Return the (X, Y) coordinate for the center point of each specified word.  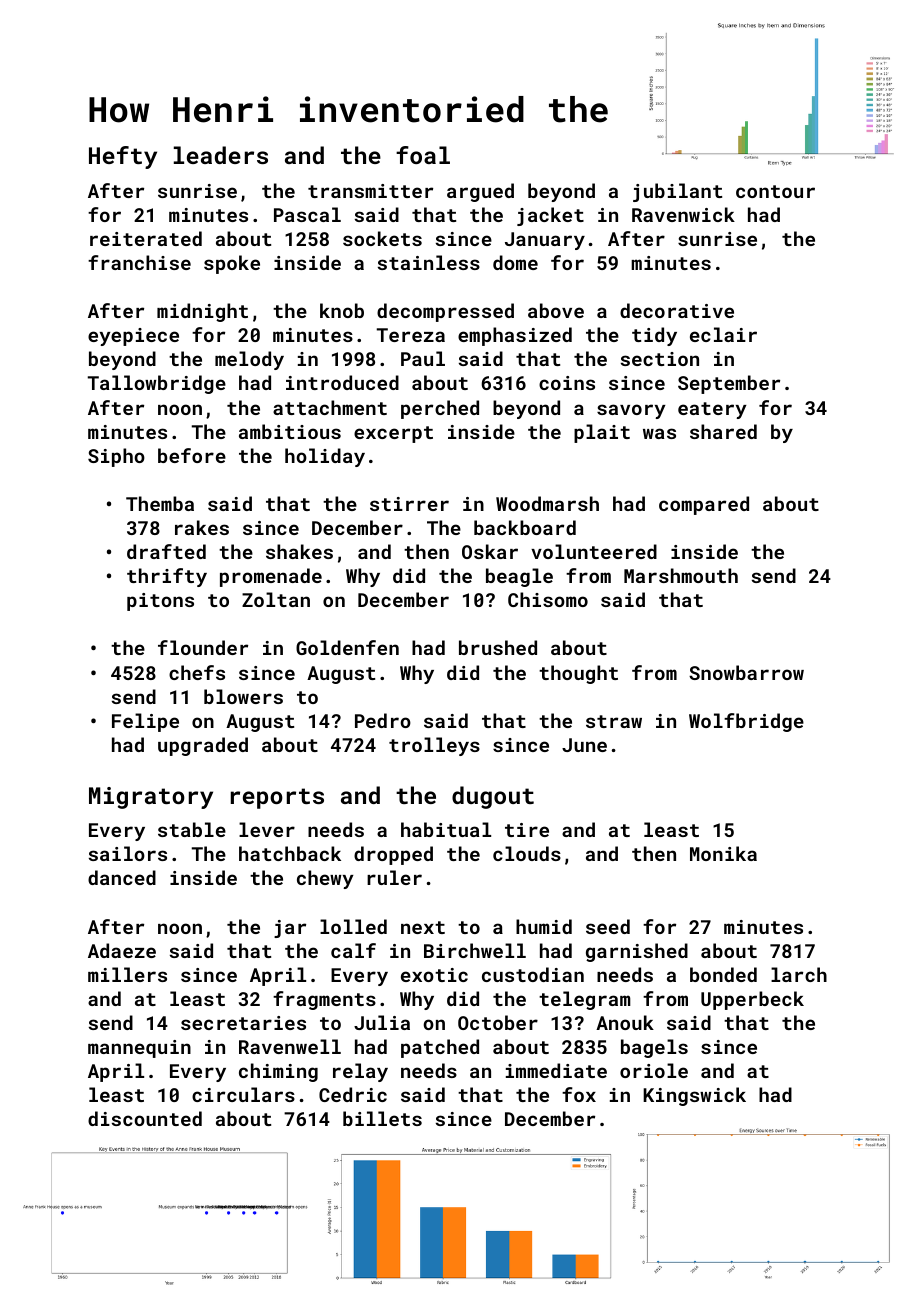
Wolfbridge (746, 722)
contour (775, 191)
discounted (145, 1118)
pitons (160, 602)
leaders (221, 155)
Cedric (353, 1094)
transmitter (370, 191)
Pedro (383, 720)
